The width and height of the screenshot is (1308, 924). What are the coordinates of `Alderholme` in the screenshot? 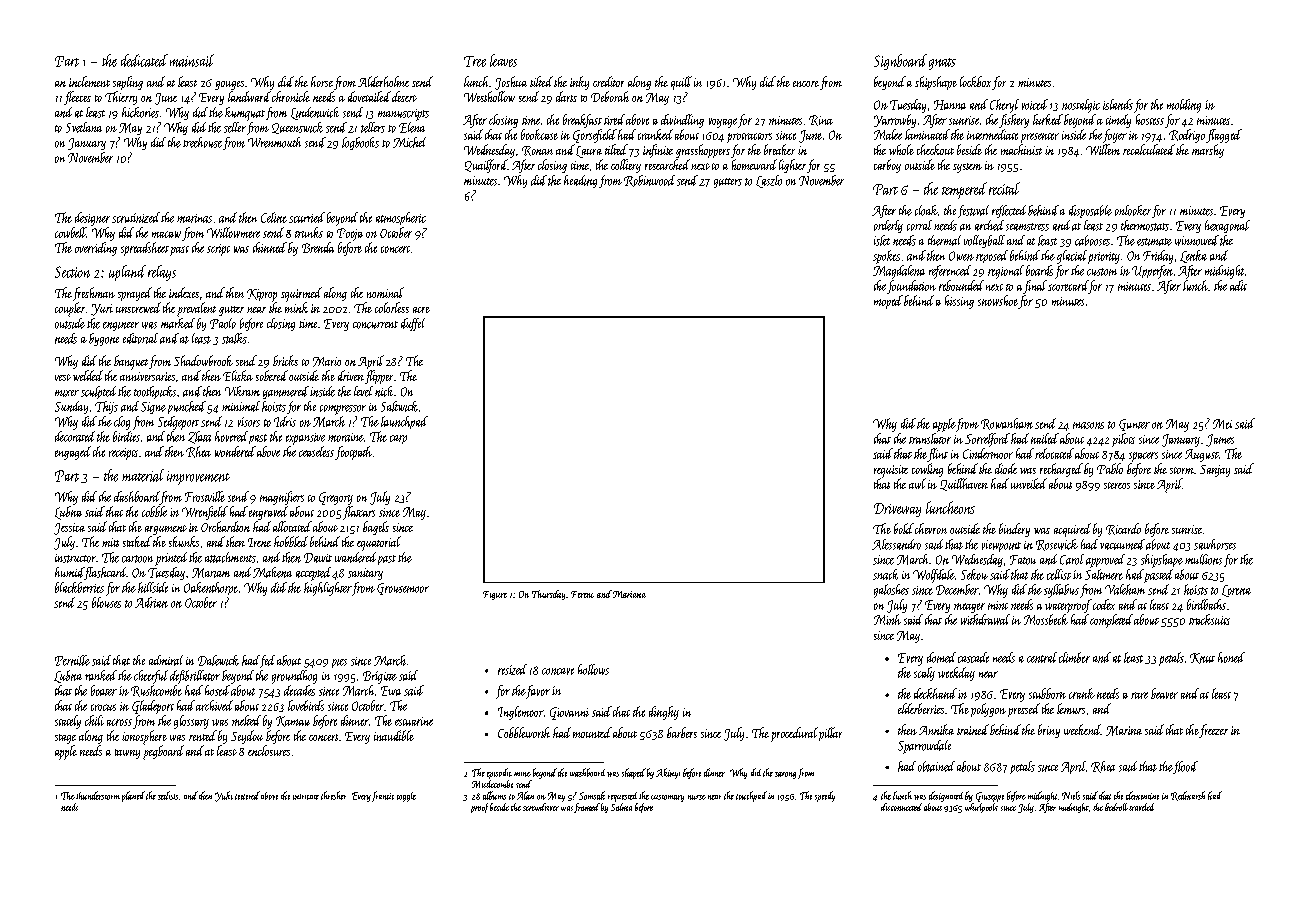 It's located at (383, 81).
